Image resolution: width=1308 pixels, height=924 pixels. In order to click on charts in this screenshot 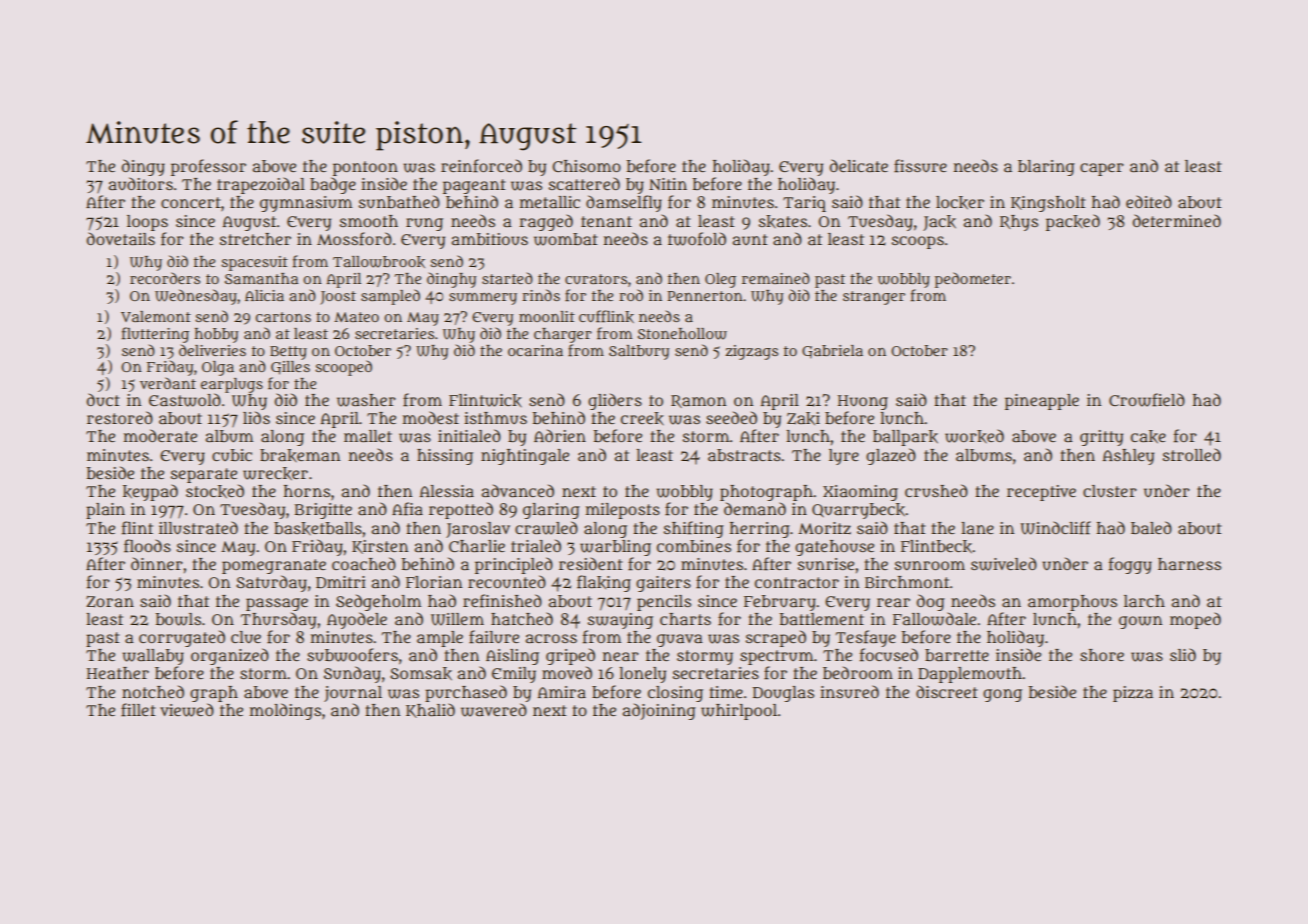, I will do `click(685, 619)`.
